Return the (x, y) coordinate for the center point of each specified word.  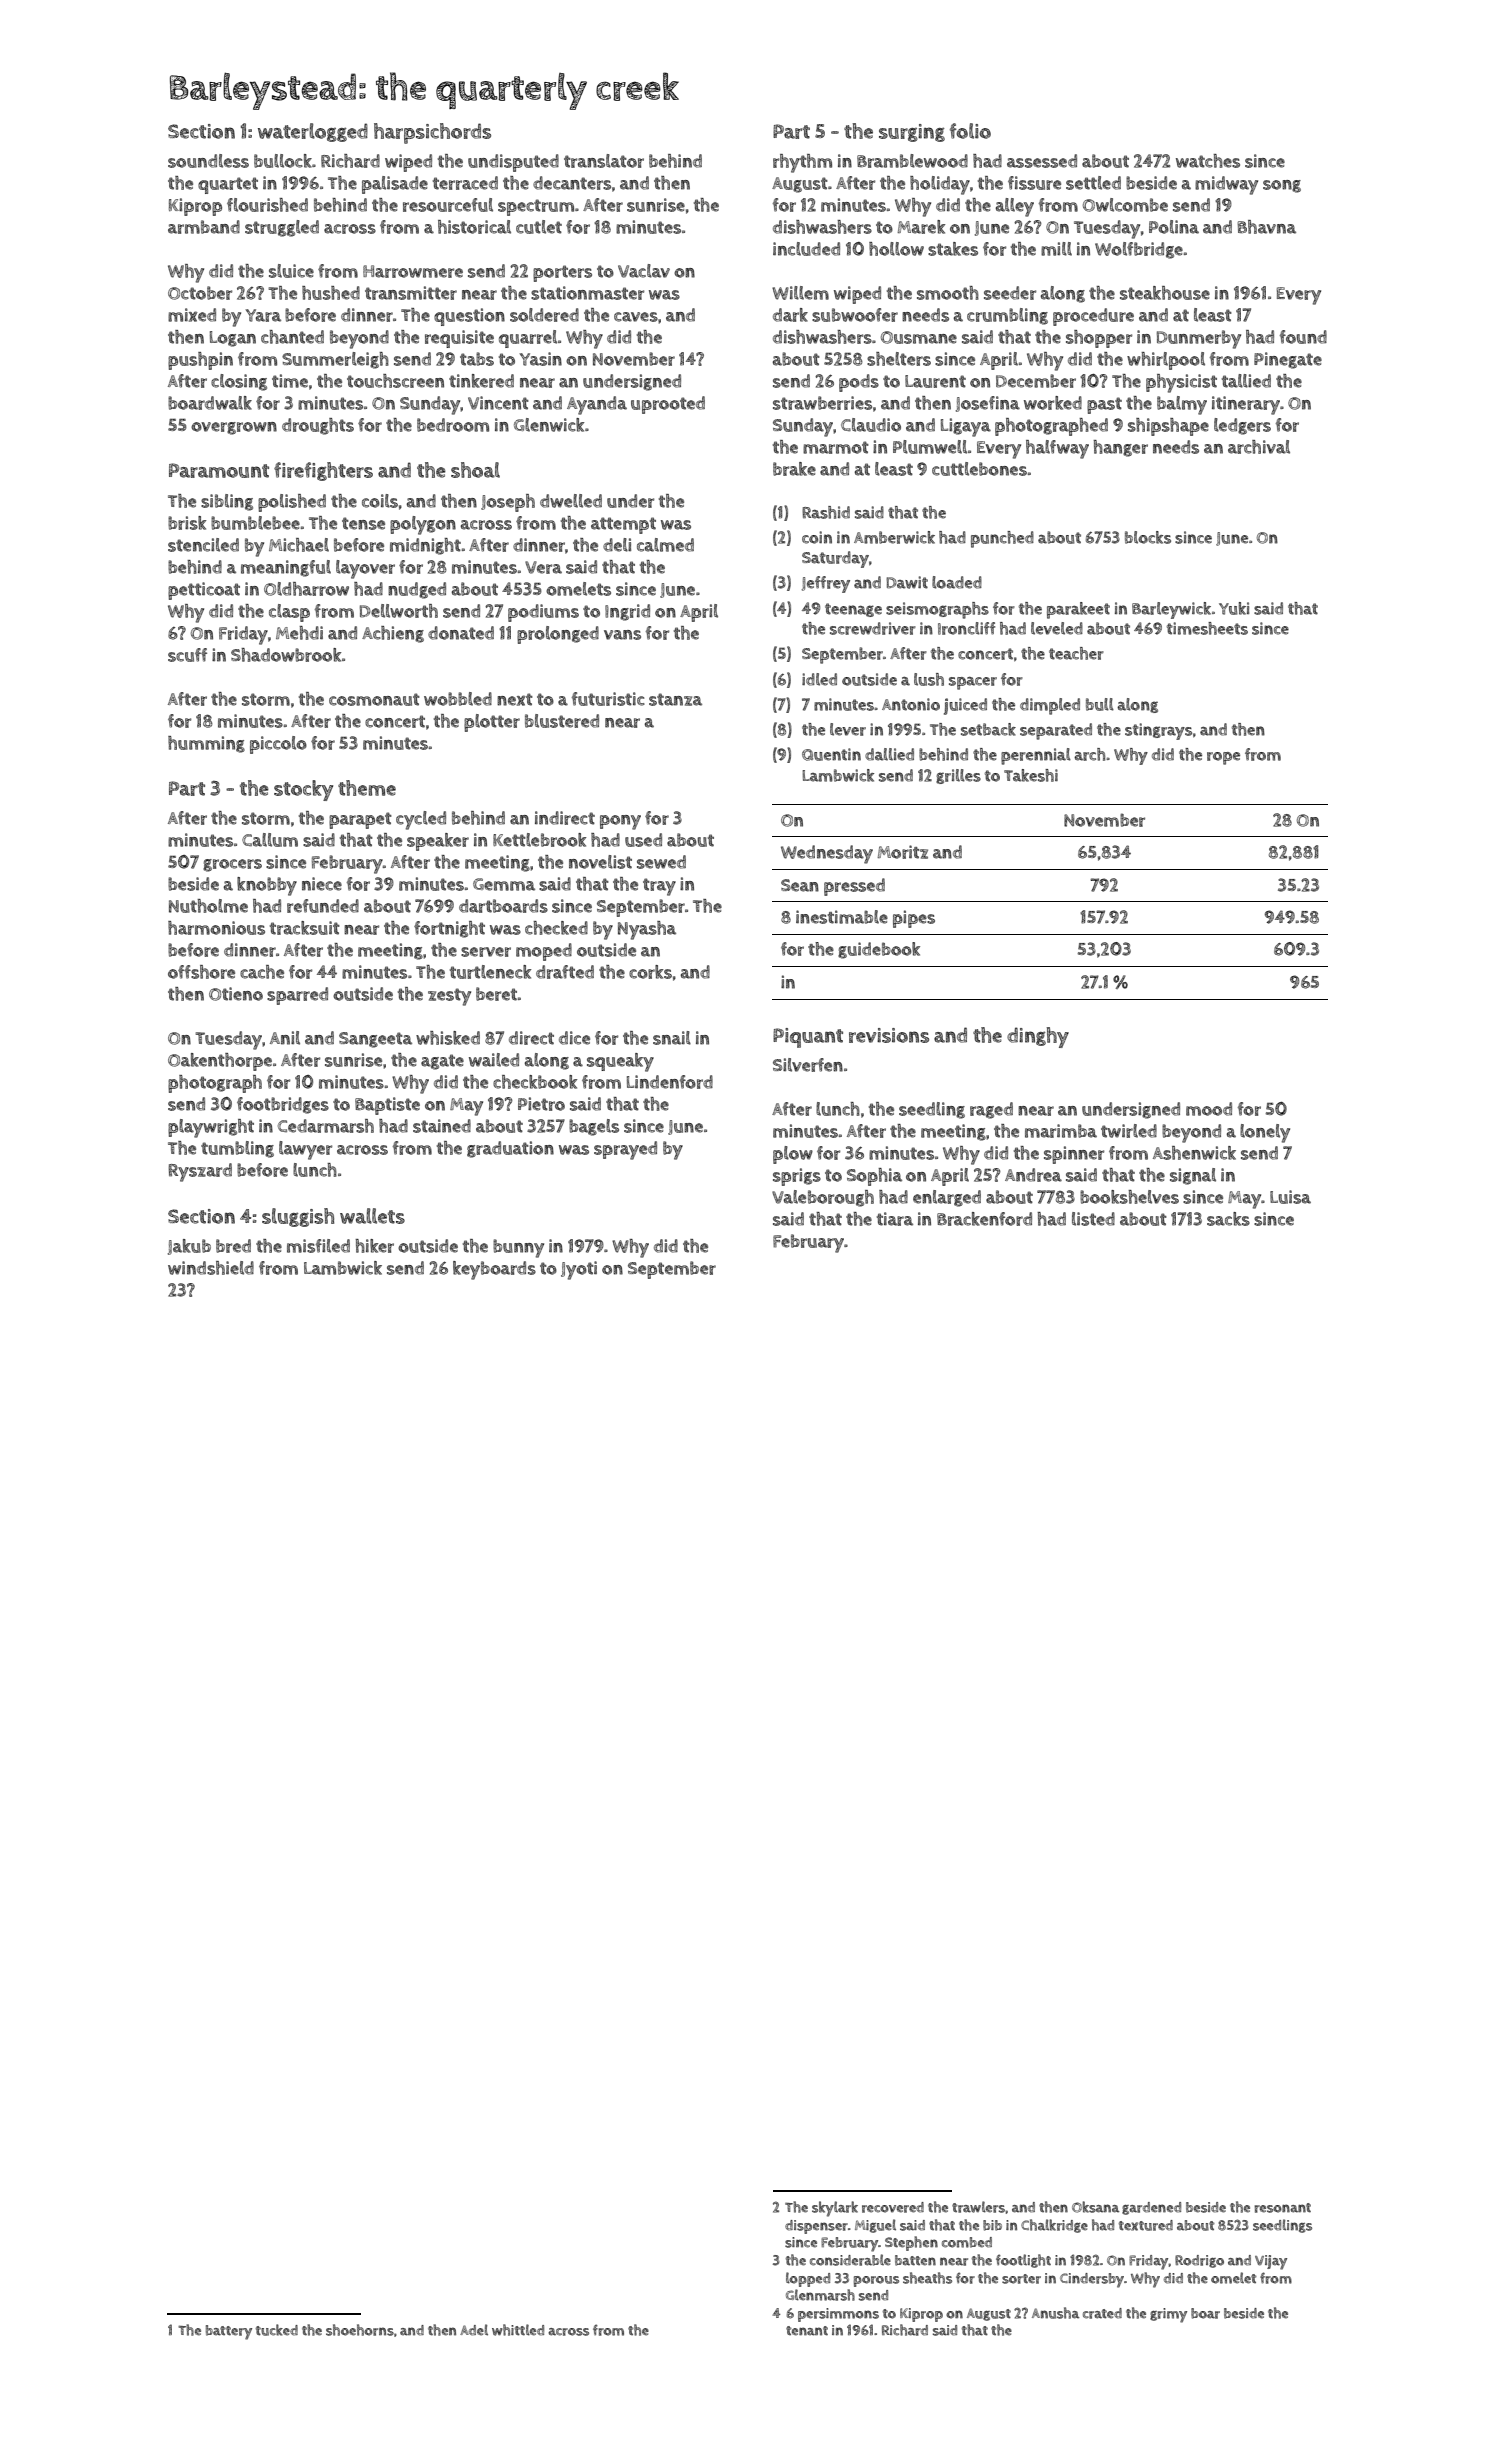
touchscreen (395, 381)
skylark (835, 2209)
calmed (665, 545)
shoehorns (360, 2330)
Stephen (911, 2243)
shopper (1099, 339)
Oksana (1095, 2207)
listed (1093, 1219)
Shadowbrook (286, 655)
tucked (277, 2330)
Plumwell (930, 447)
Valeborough (823, 1198)
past (1104, 405)
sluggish (298, 1217)
